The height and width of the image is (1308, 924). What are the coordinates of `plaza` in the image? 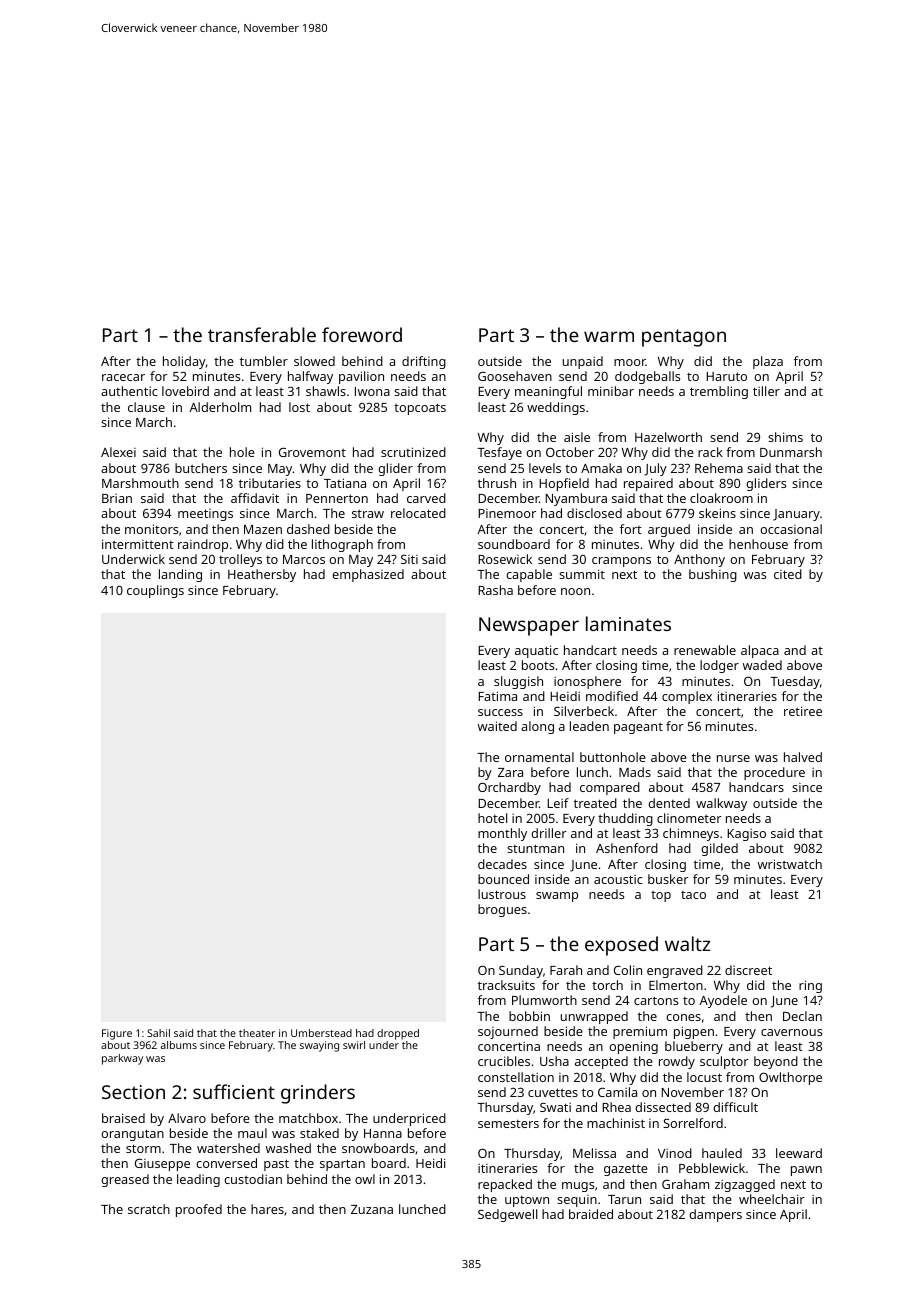 It's located at (768, 362).
